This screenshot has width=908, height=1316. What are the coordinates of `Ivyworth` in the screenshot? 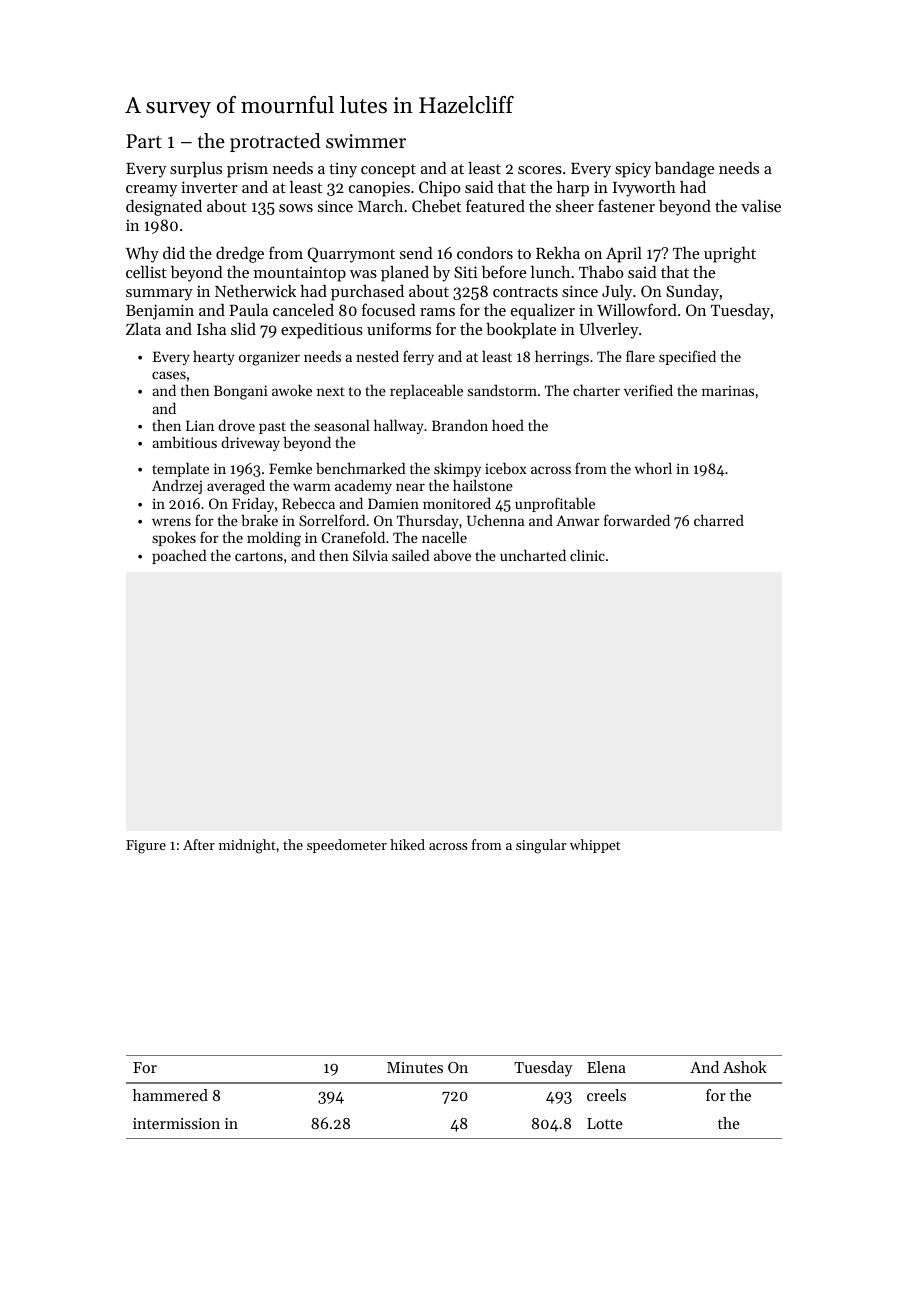 It's located at (644, 189).
